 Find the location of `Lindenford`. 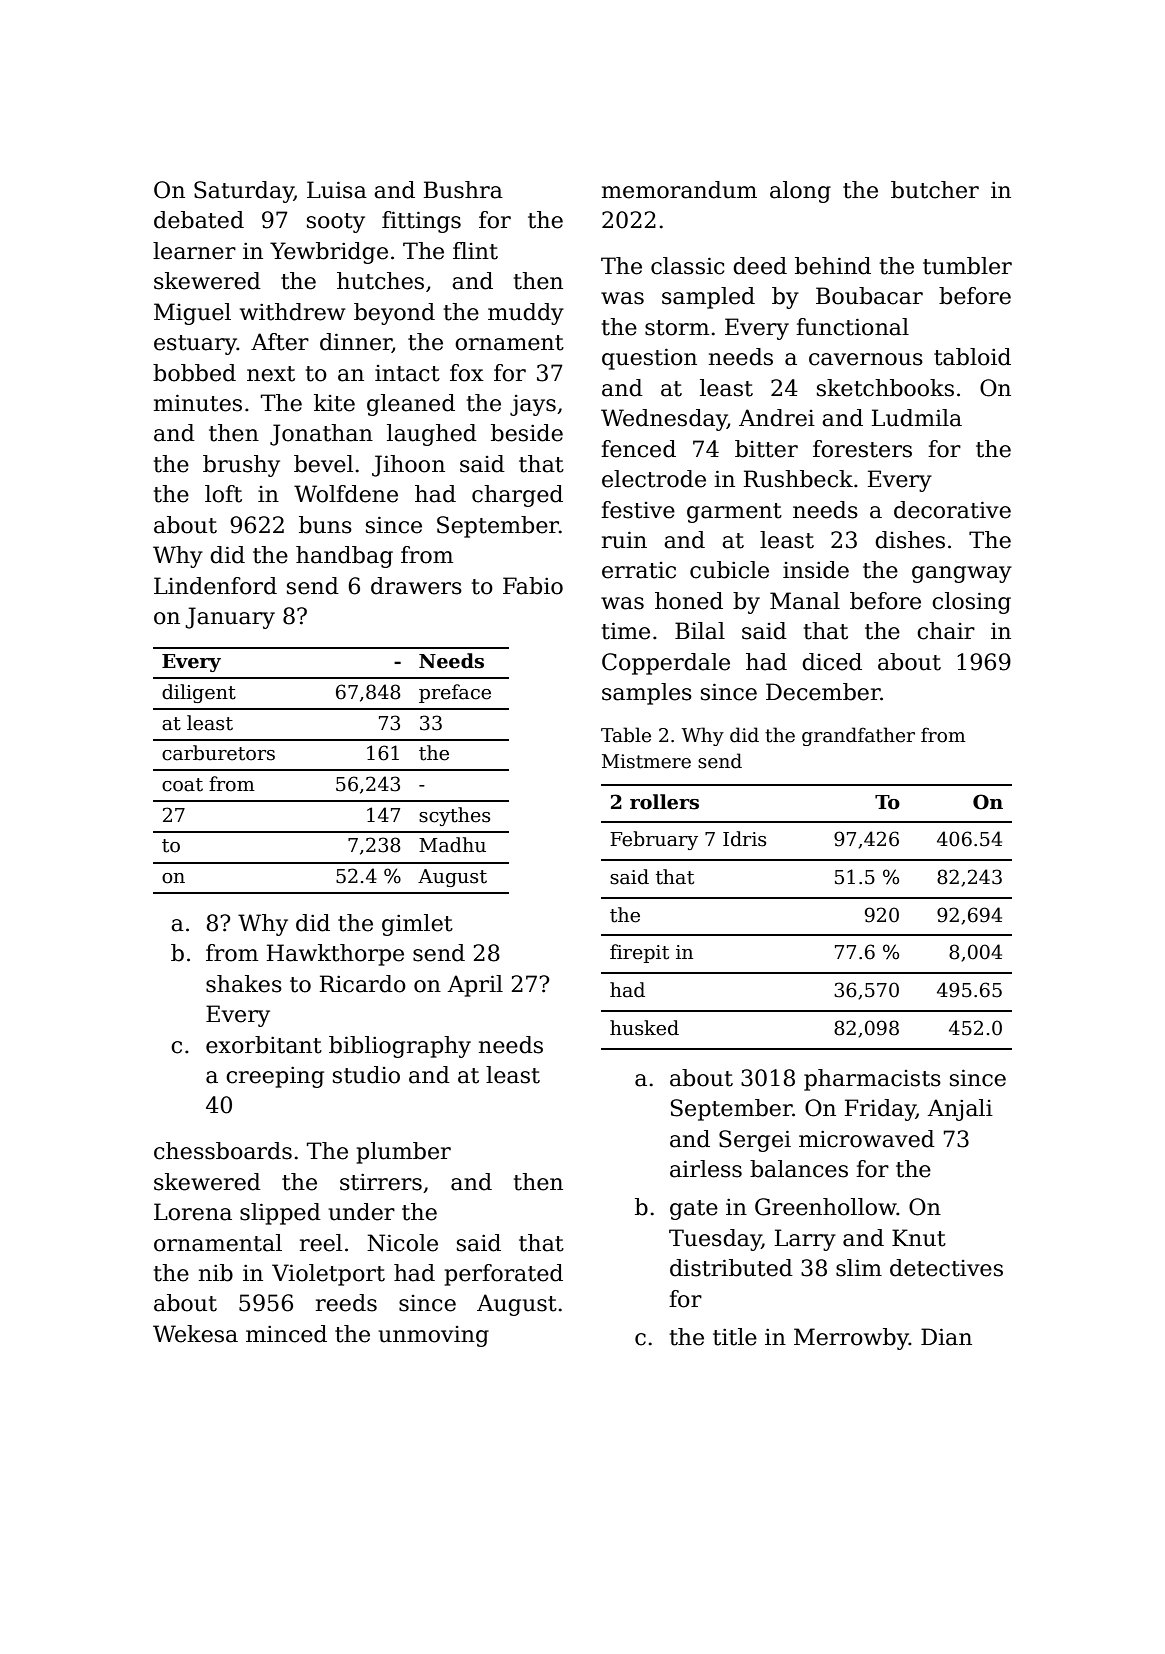

Lindenford is located at coordinates (215, 586).
